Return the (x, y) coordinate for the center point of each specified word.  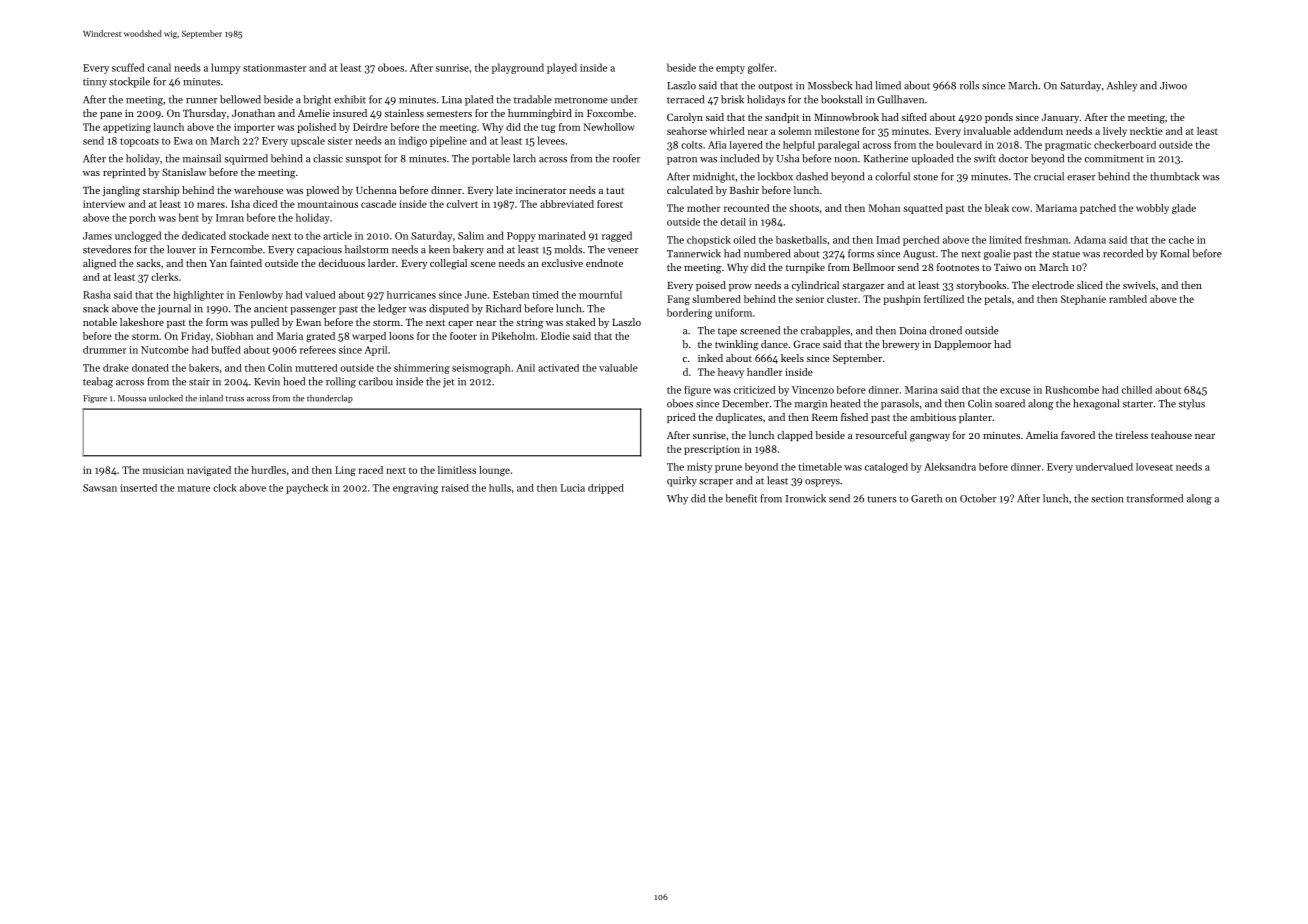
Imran (230, 218)
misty (699, 468)
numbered (767, 253)
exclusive (562, 263)
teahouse (1171, 435)
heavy (731, 373)
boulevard (959, 145)
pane (111, 115)
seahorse (687, 131)
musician (163, 470)
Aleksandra (950, 467)
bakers (204, 368)
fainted (246, 263)
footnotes (958, 267)
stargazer (863, 287)
